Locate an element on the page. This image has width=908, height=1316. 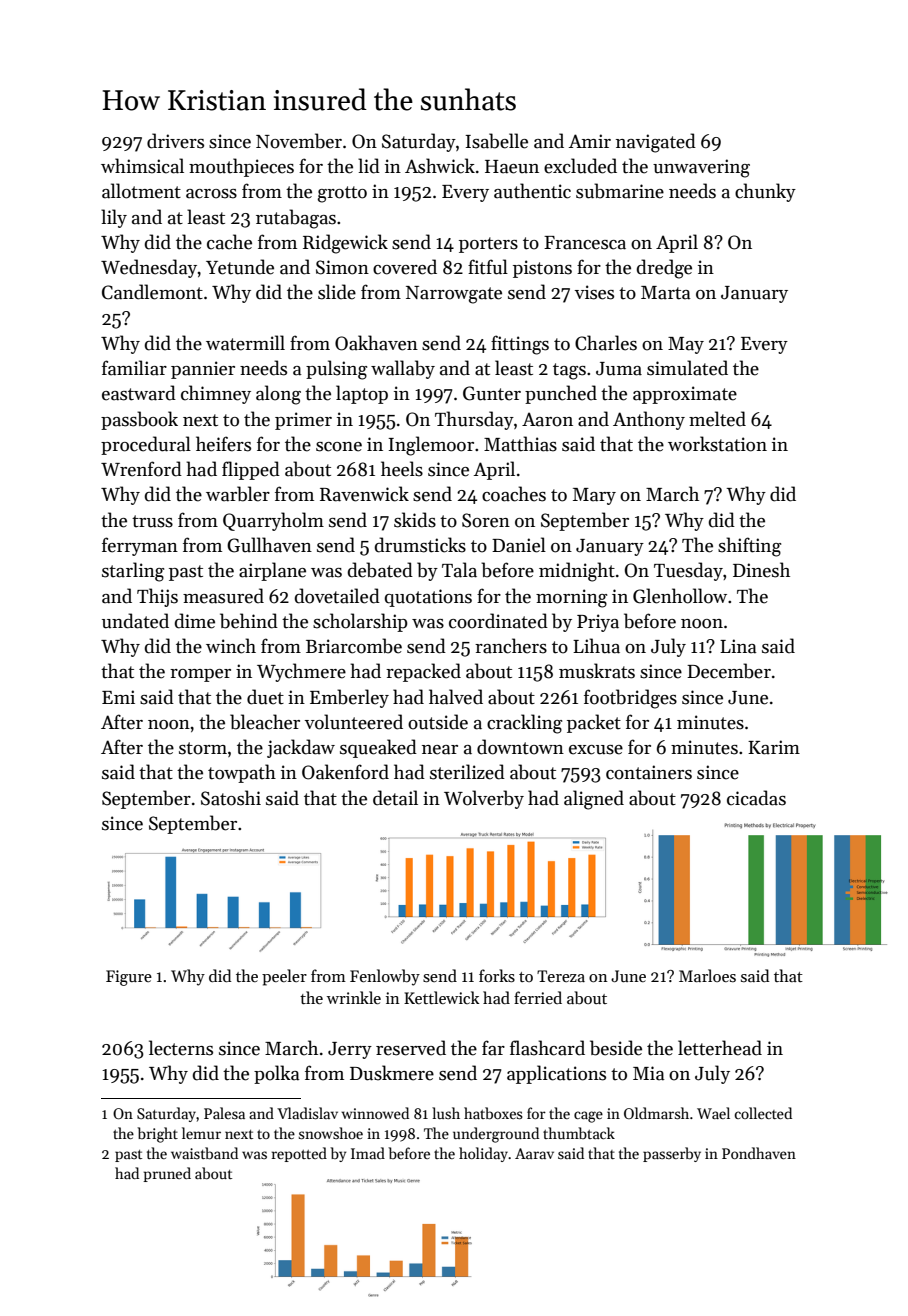
cicadas is located at coordinates (756, 798).
